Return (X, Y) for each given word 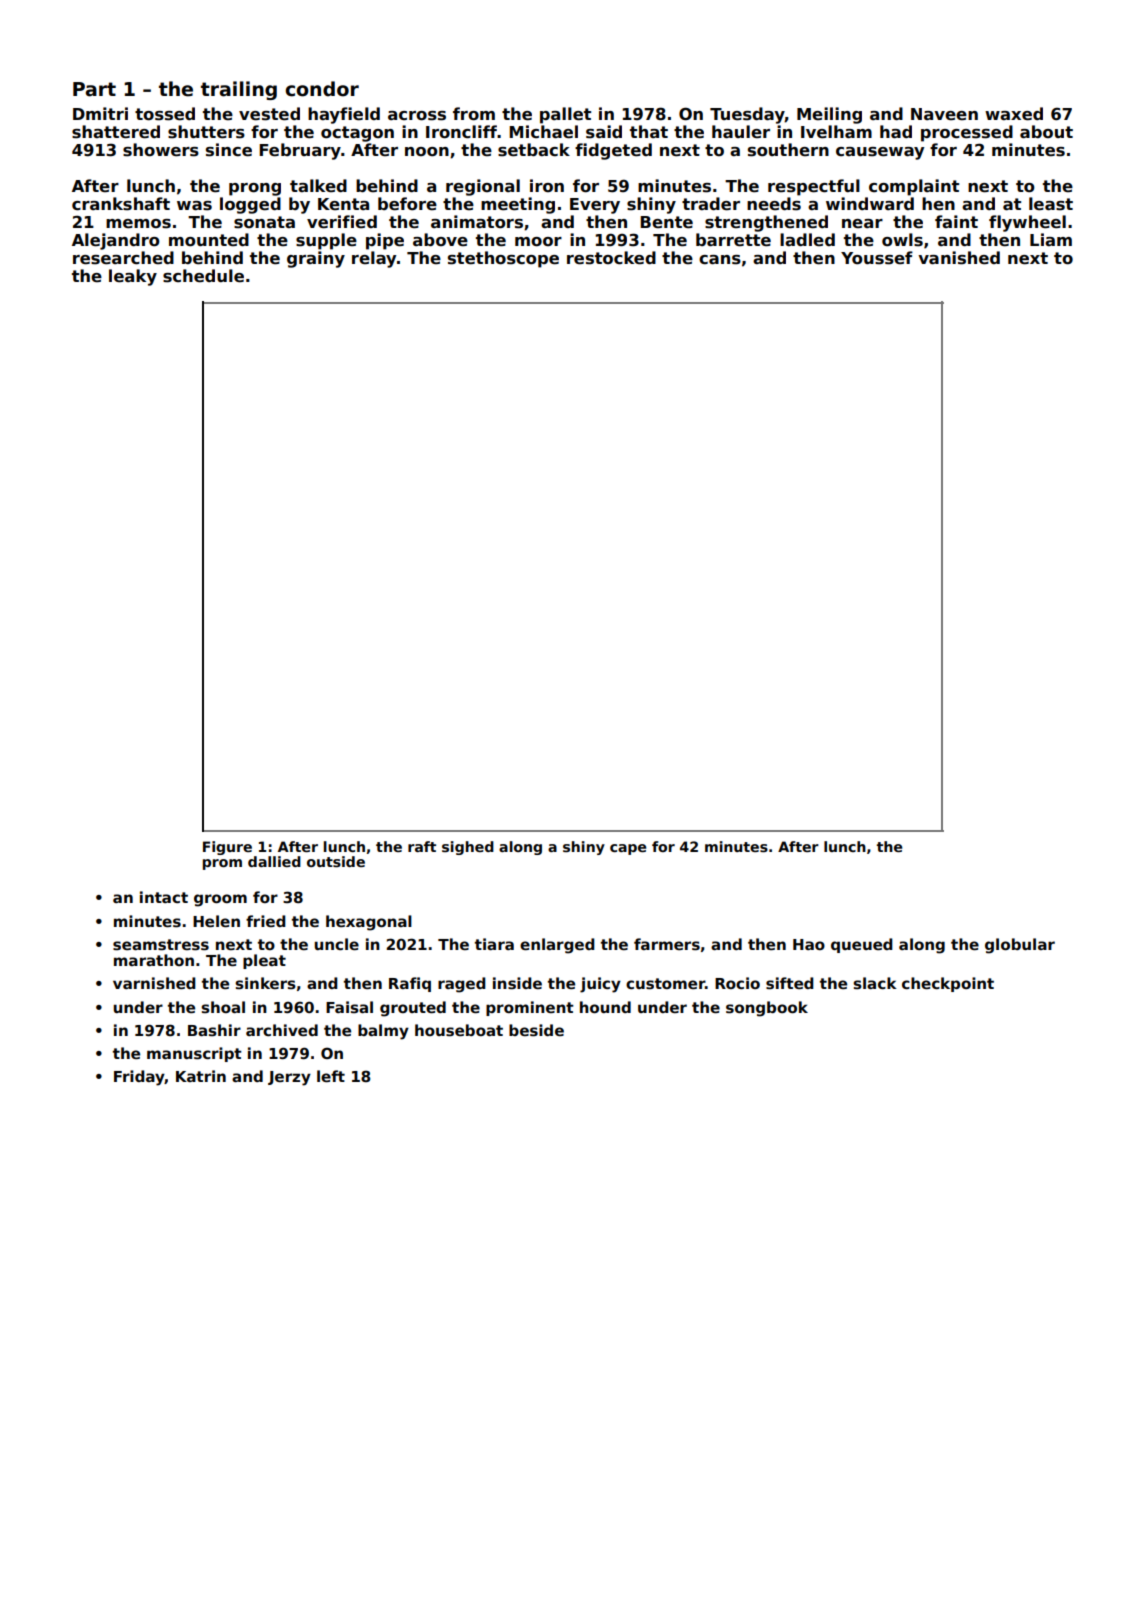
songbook (767, 1009)
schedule (203, 276)
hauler (741, 132)
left (331, 1076)
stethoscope (503, 259)
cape (628, 849)
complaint (914, 187)
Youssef (877, 258)
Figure (227, 848)
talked (318, 186)
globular (1020, 946)
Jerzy (289, 1078)
